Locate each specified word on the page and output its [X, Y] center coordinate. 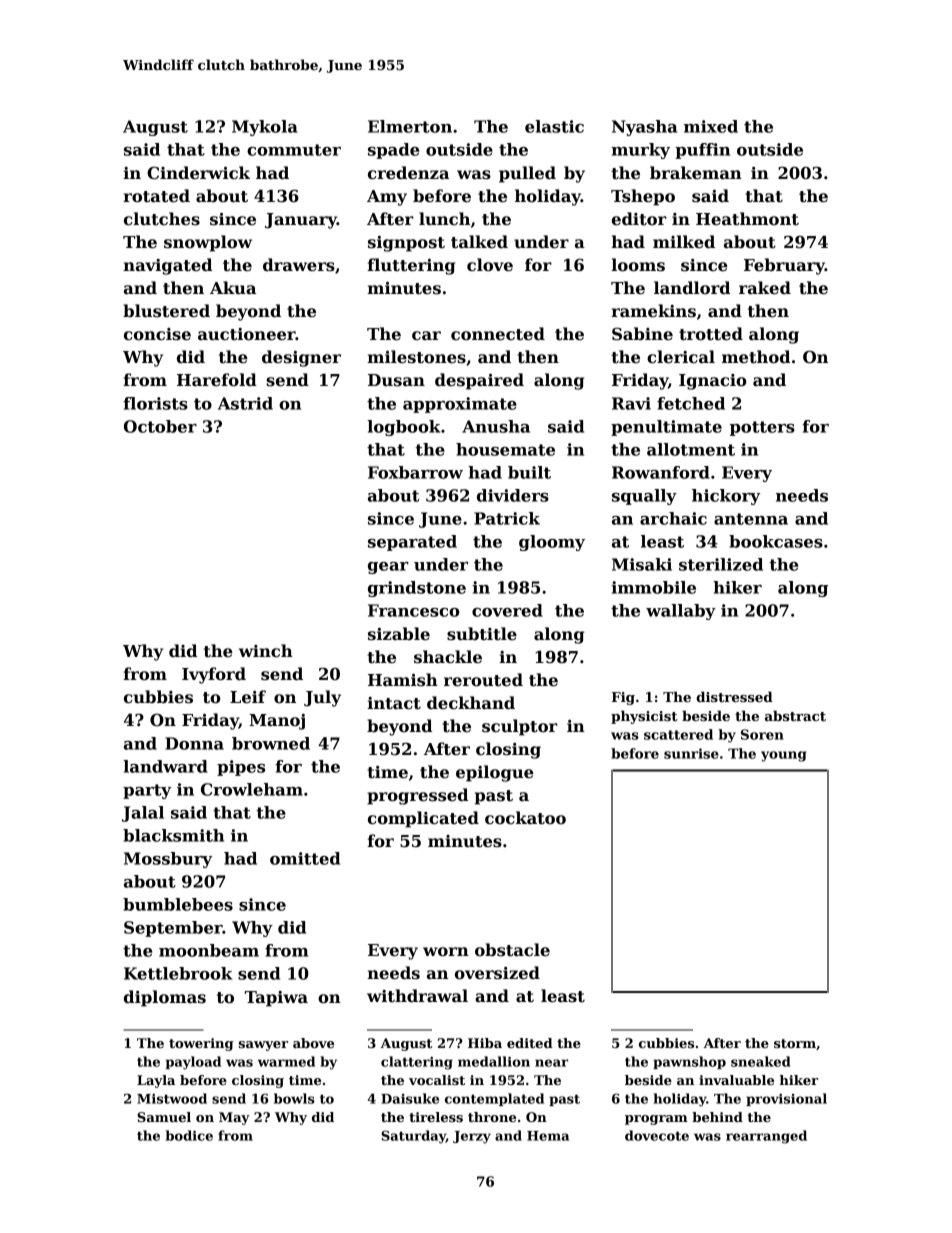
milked [684, 242]
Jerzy [472, 1137]
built [529, 472]
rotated [156, 196]
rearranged [766, 1137]
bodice [189, 1135]
